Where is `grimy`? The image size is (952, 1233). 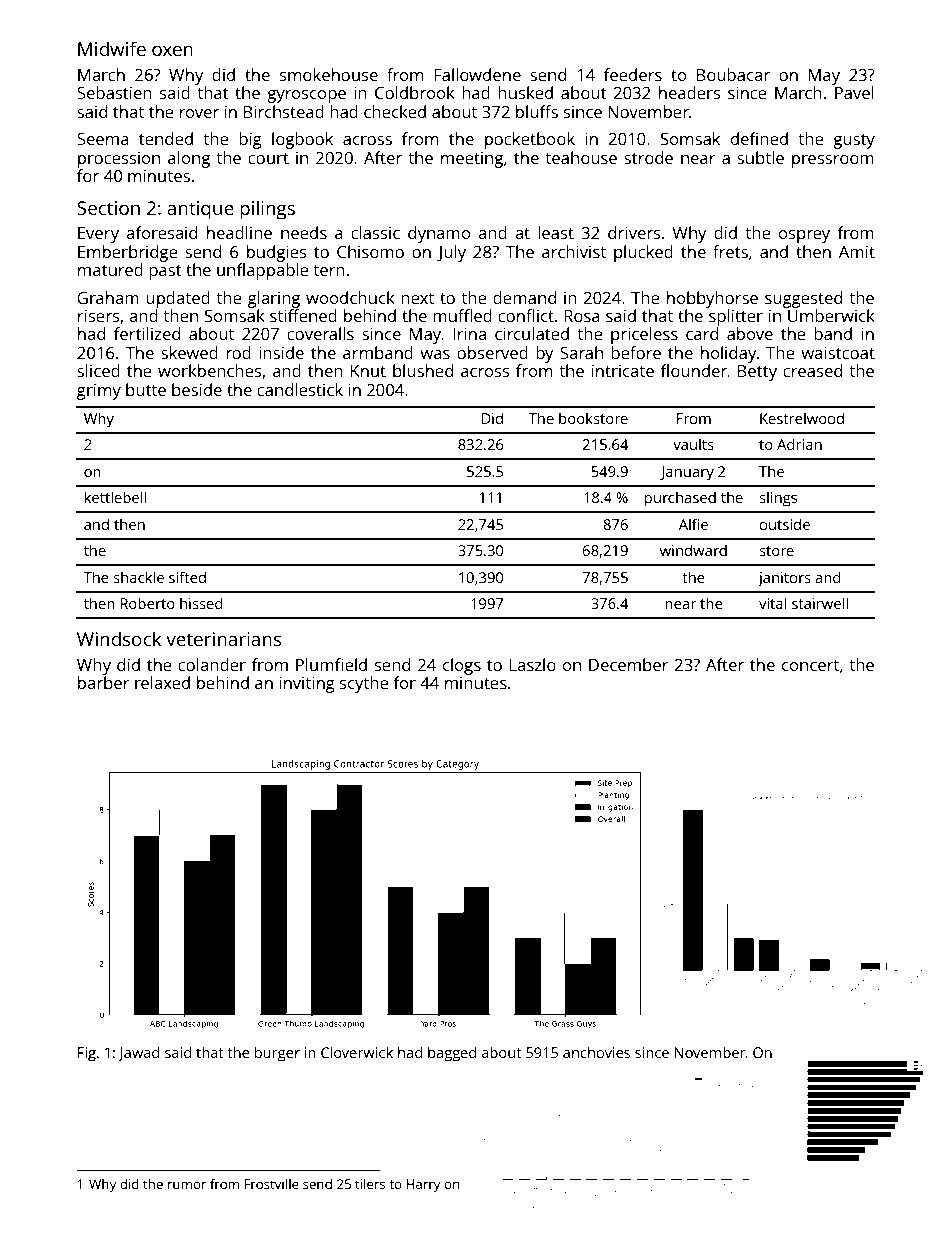
grimy is located at coordinates (99, 392).
